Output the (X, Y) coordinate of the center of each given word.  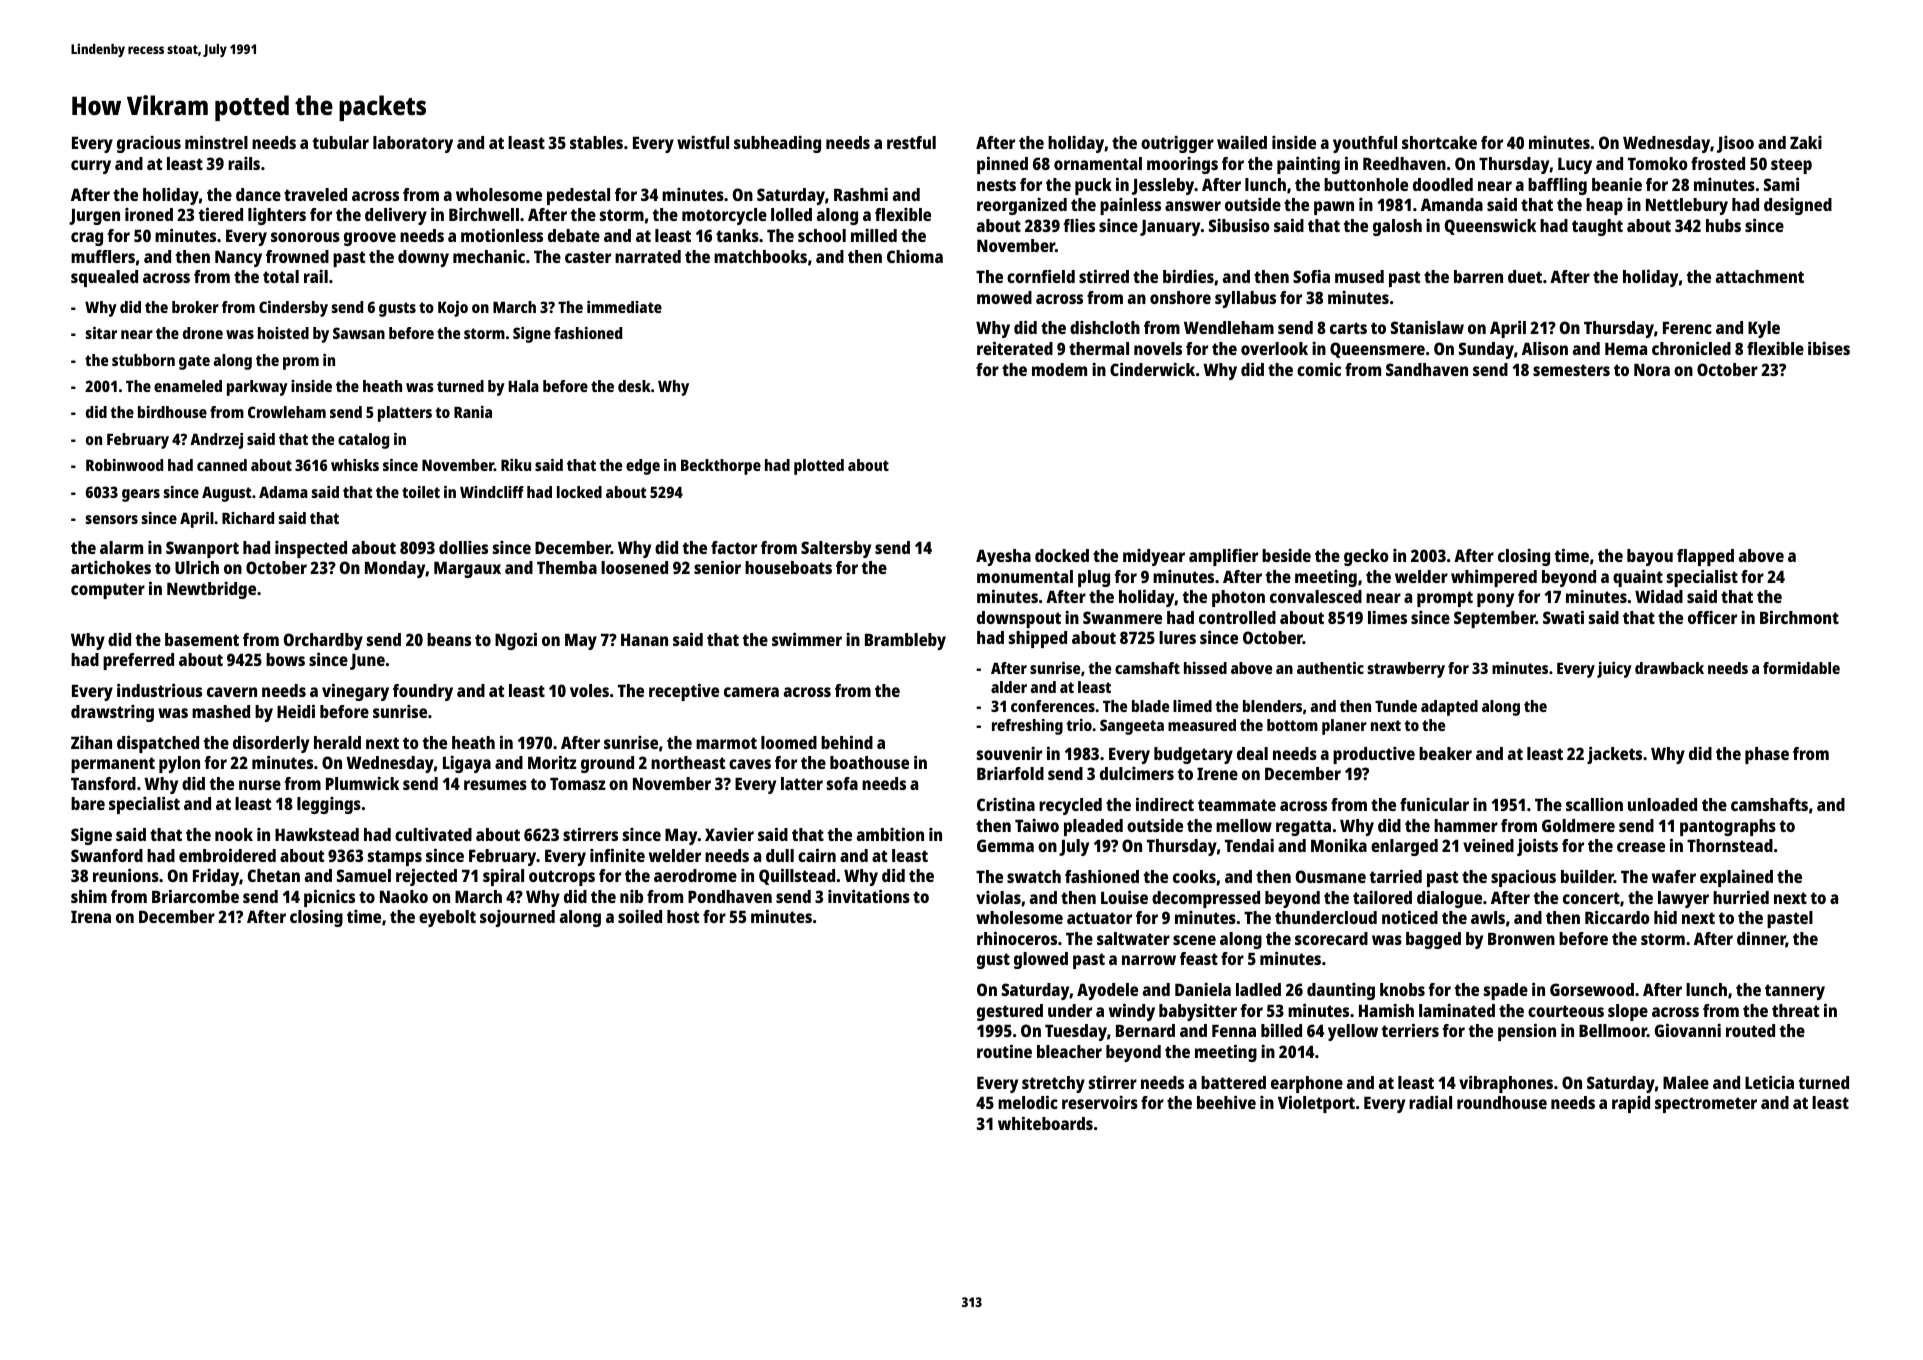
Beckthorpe (721, 467)
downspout (1019, 619)
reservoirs (1100, 1102)
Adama (283, 492)
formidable (1801, 668)
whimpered (1494, 578)
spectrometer (1706, 1105)
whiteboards (1045, 1123)
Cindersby (293, 309)
